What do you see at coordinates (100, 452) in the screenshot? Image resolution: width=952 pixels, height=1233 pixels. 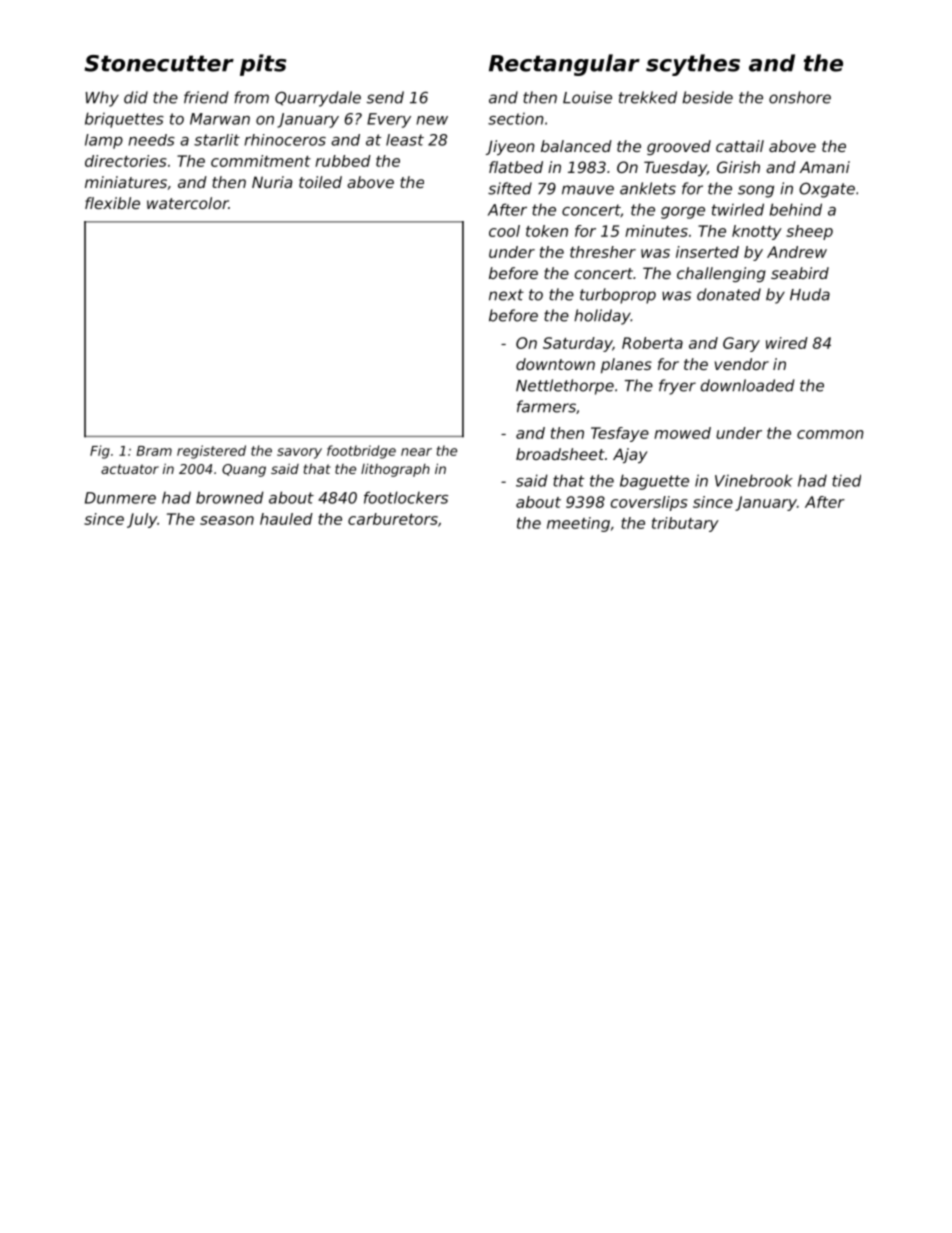 I see `Fig` at bounding box center [100, 452].
